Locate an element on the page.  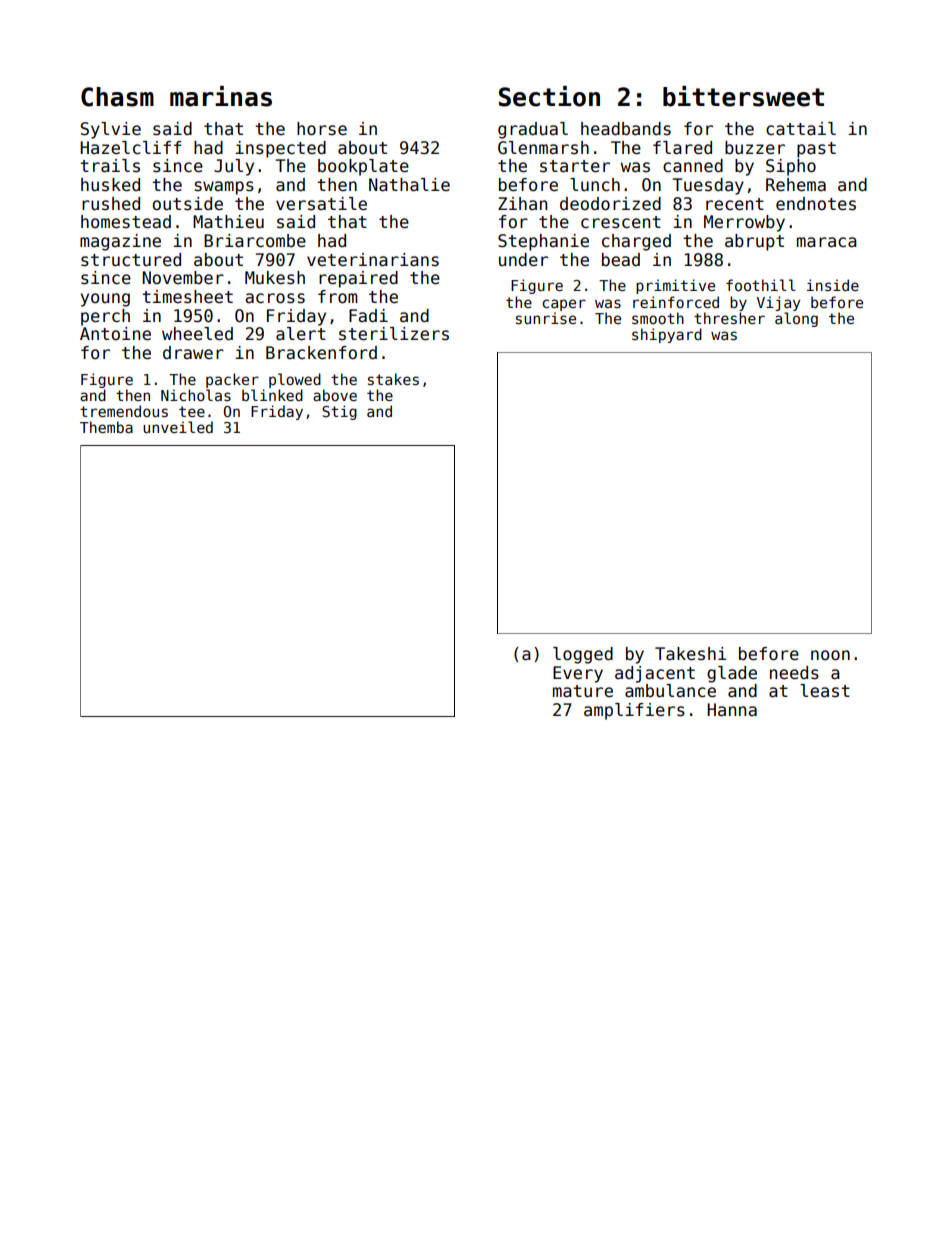
gradual is located at coordinates (533, 130).
